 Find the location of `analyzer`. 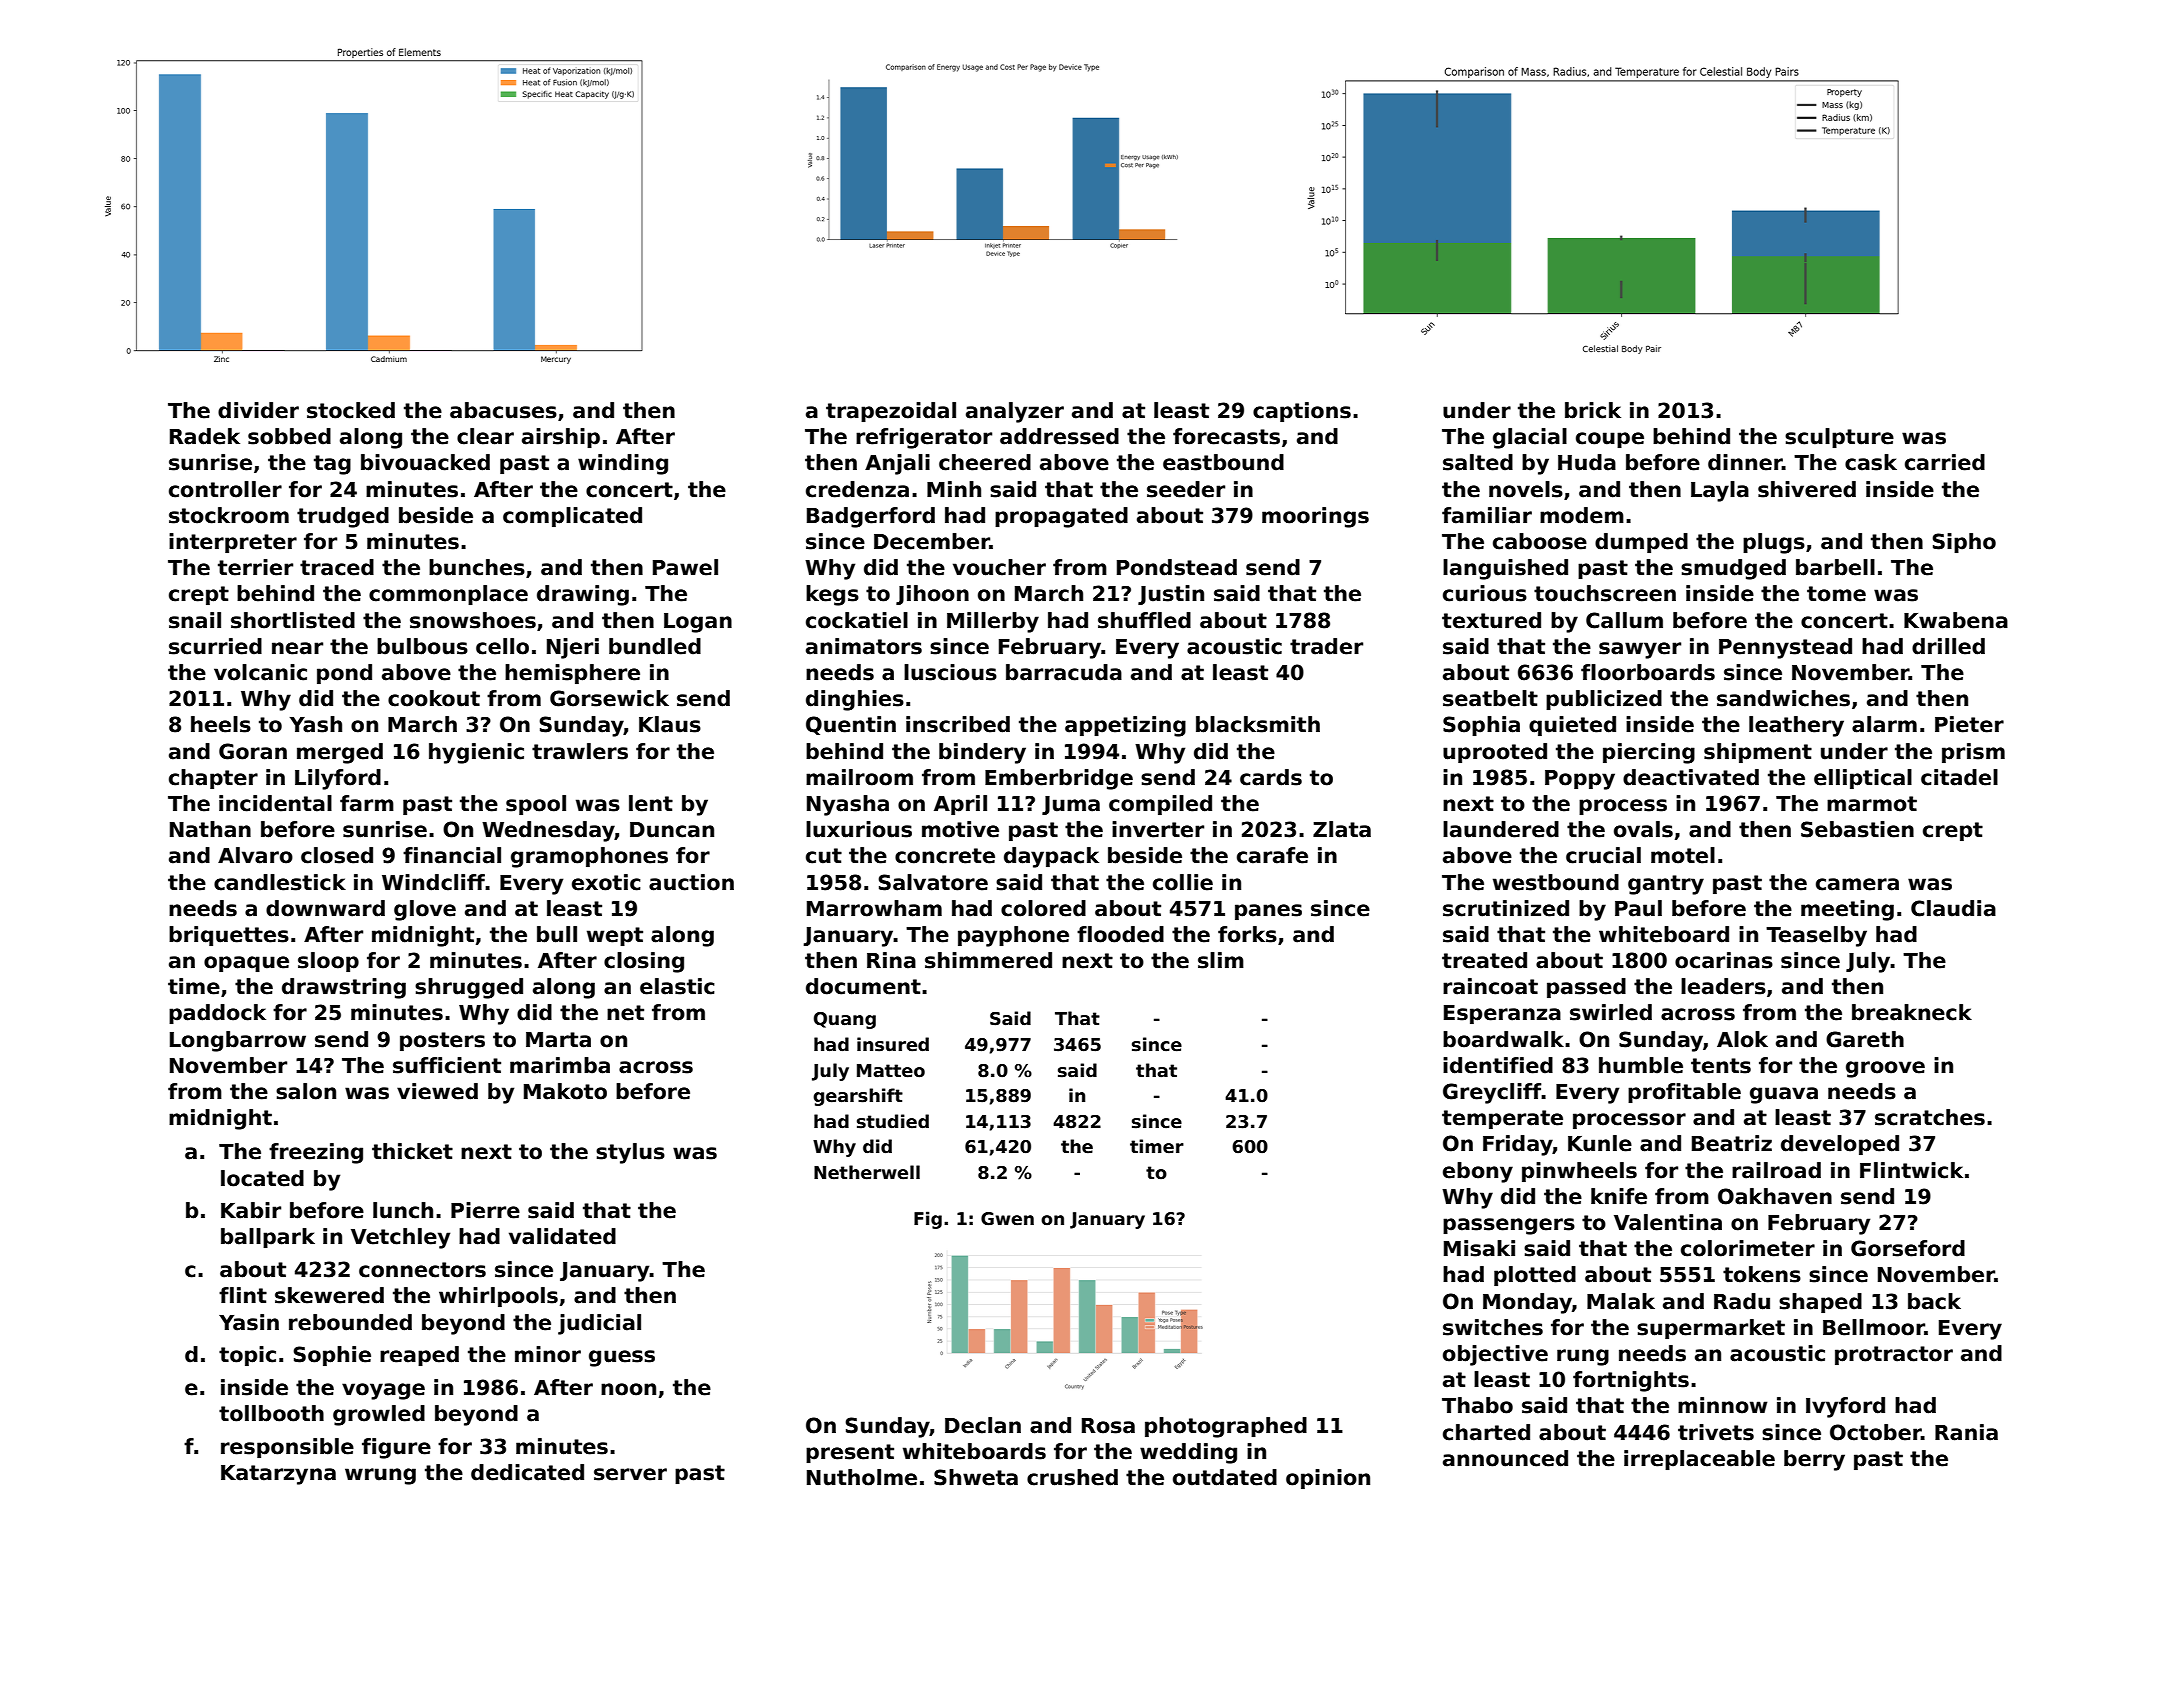

analyzer is located at coordinates (1015, 412).
